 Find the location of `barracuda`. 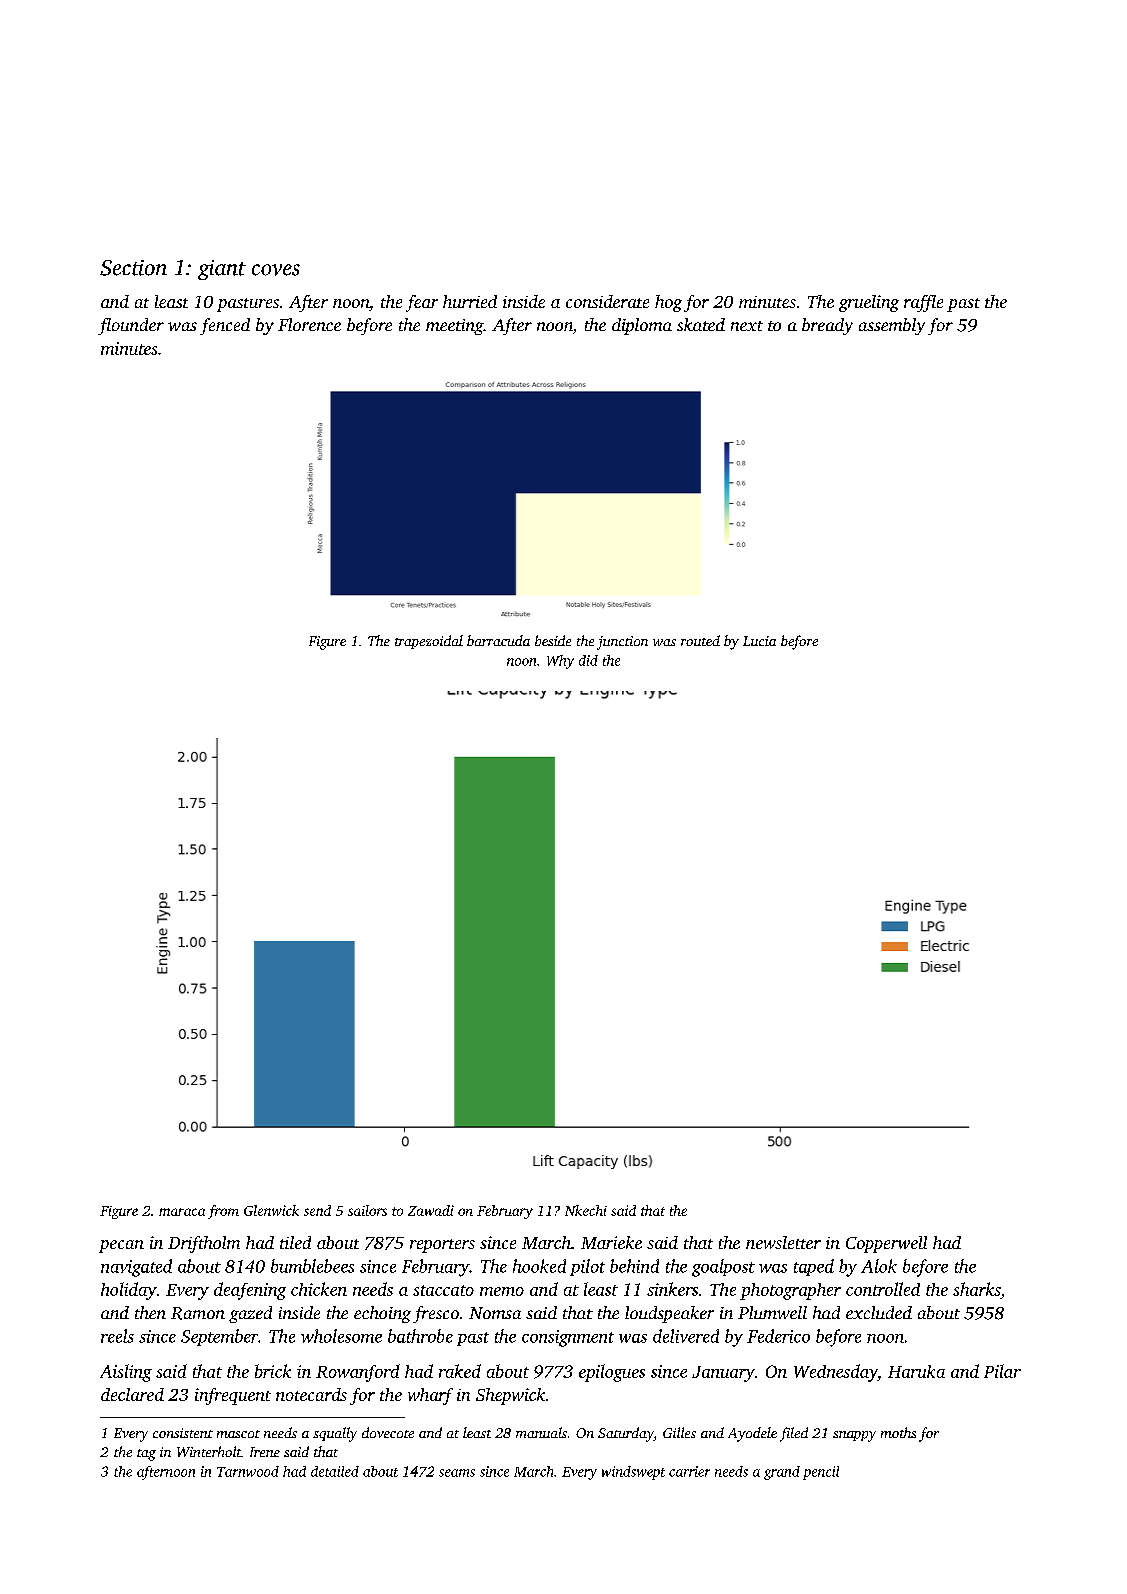

barracuda is located at coordinates (498, 640).
